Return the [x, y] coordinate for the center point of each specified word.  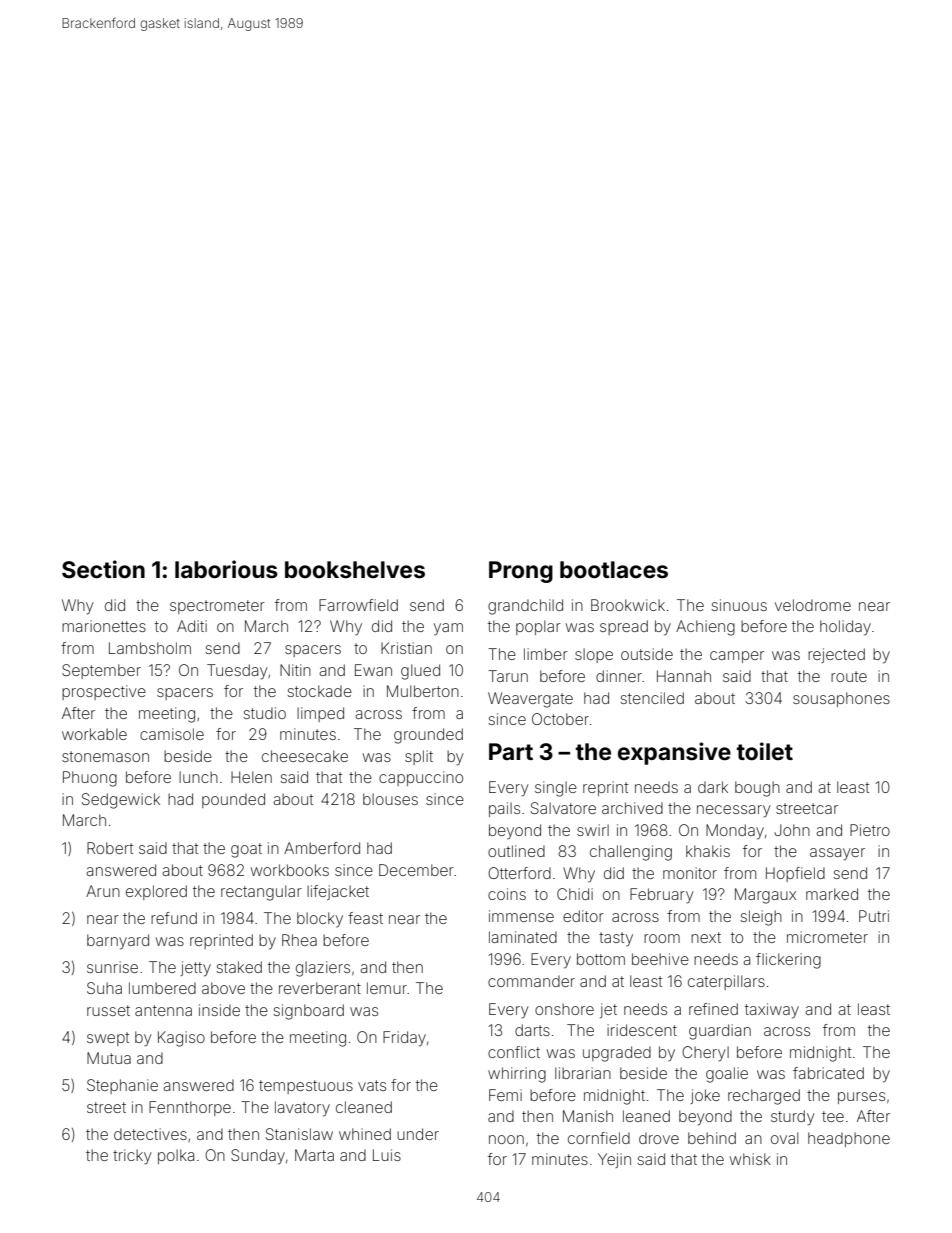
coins [507, 894]
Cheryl [705, 1054]
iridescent [642, 1030]
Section [103, 569]
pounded [233, 800]
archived [632, 808]
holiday [845, 628]
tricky [132, 1157]
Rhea [299, 940]
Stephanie [122, 1086]
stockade [319, 691]
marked [832, 894]
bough [757, 789]
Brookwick [628, 605]
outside [647, 654]
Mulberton [423, 691]
